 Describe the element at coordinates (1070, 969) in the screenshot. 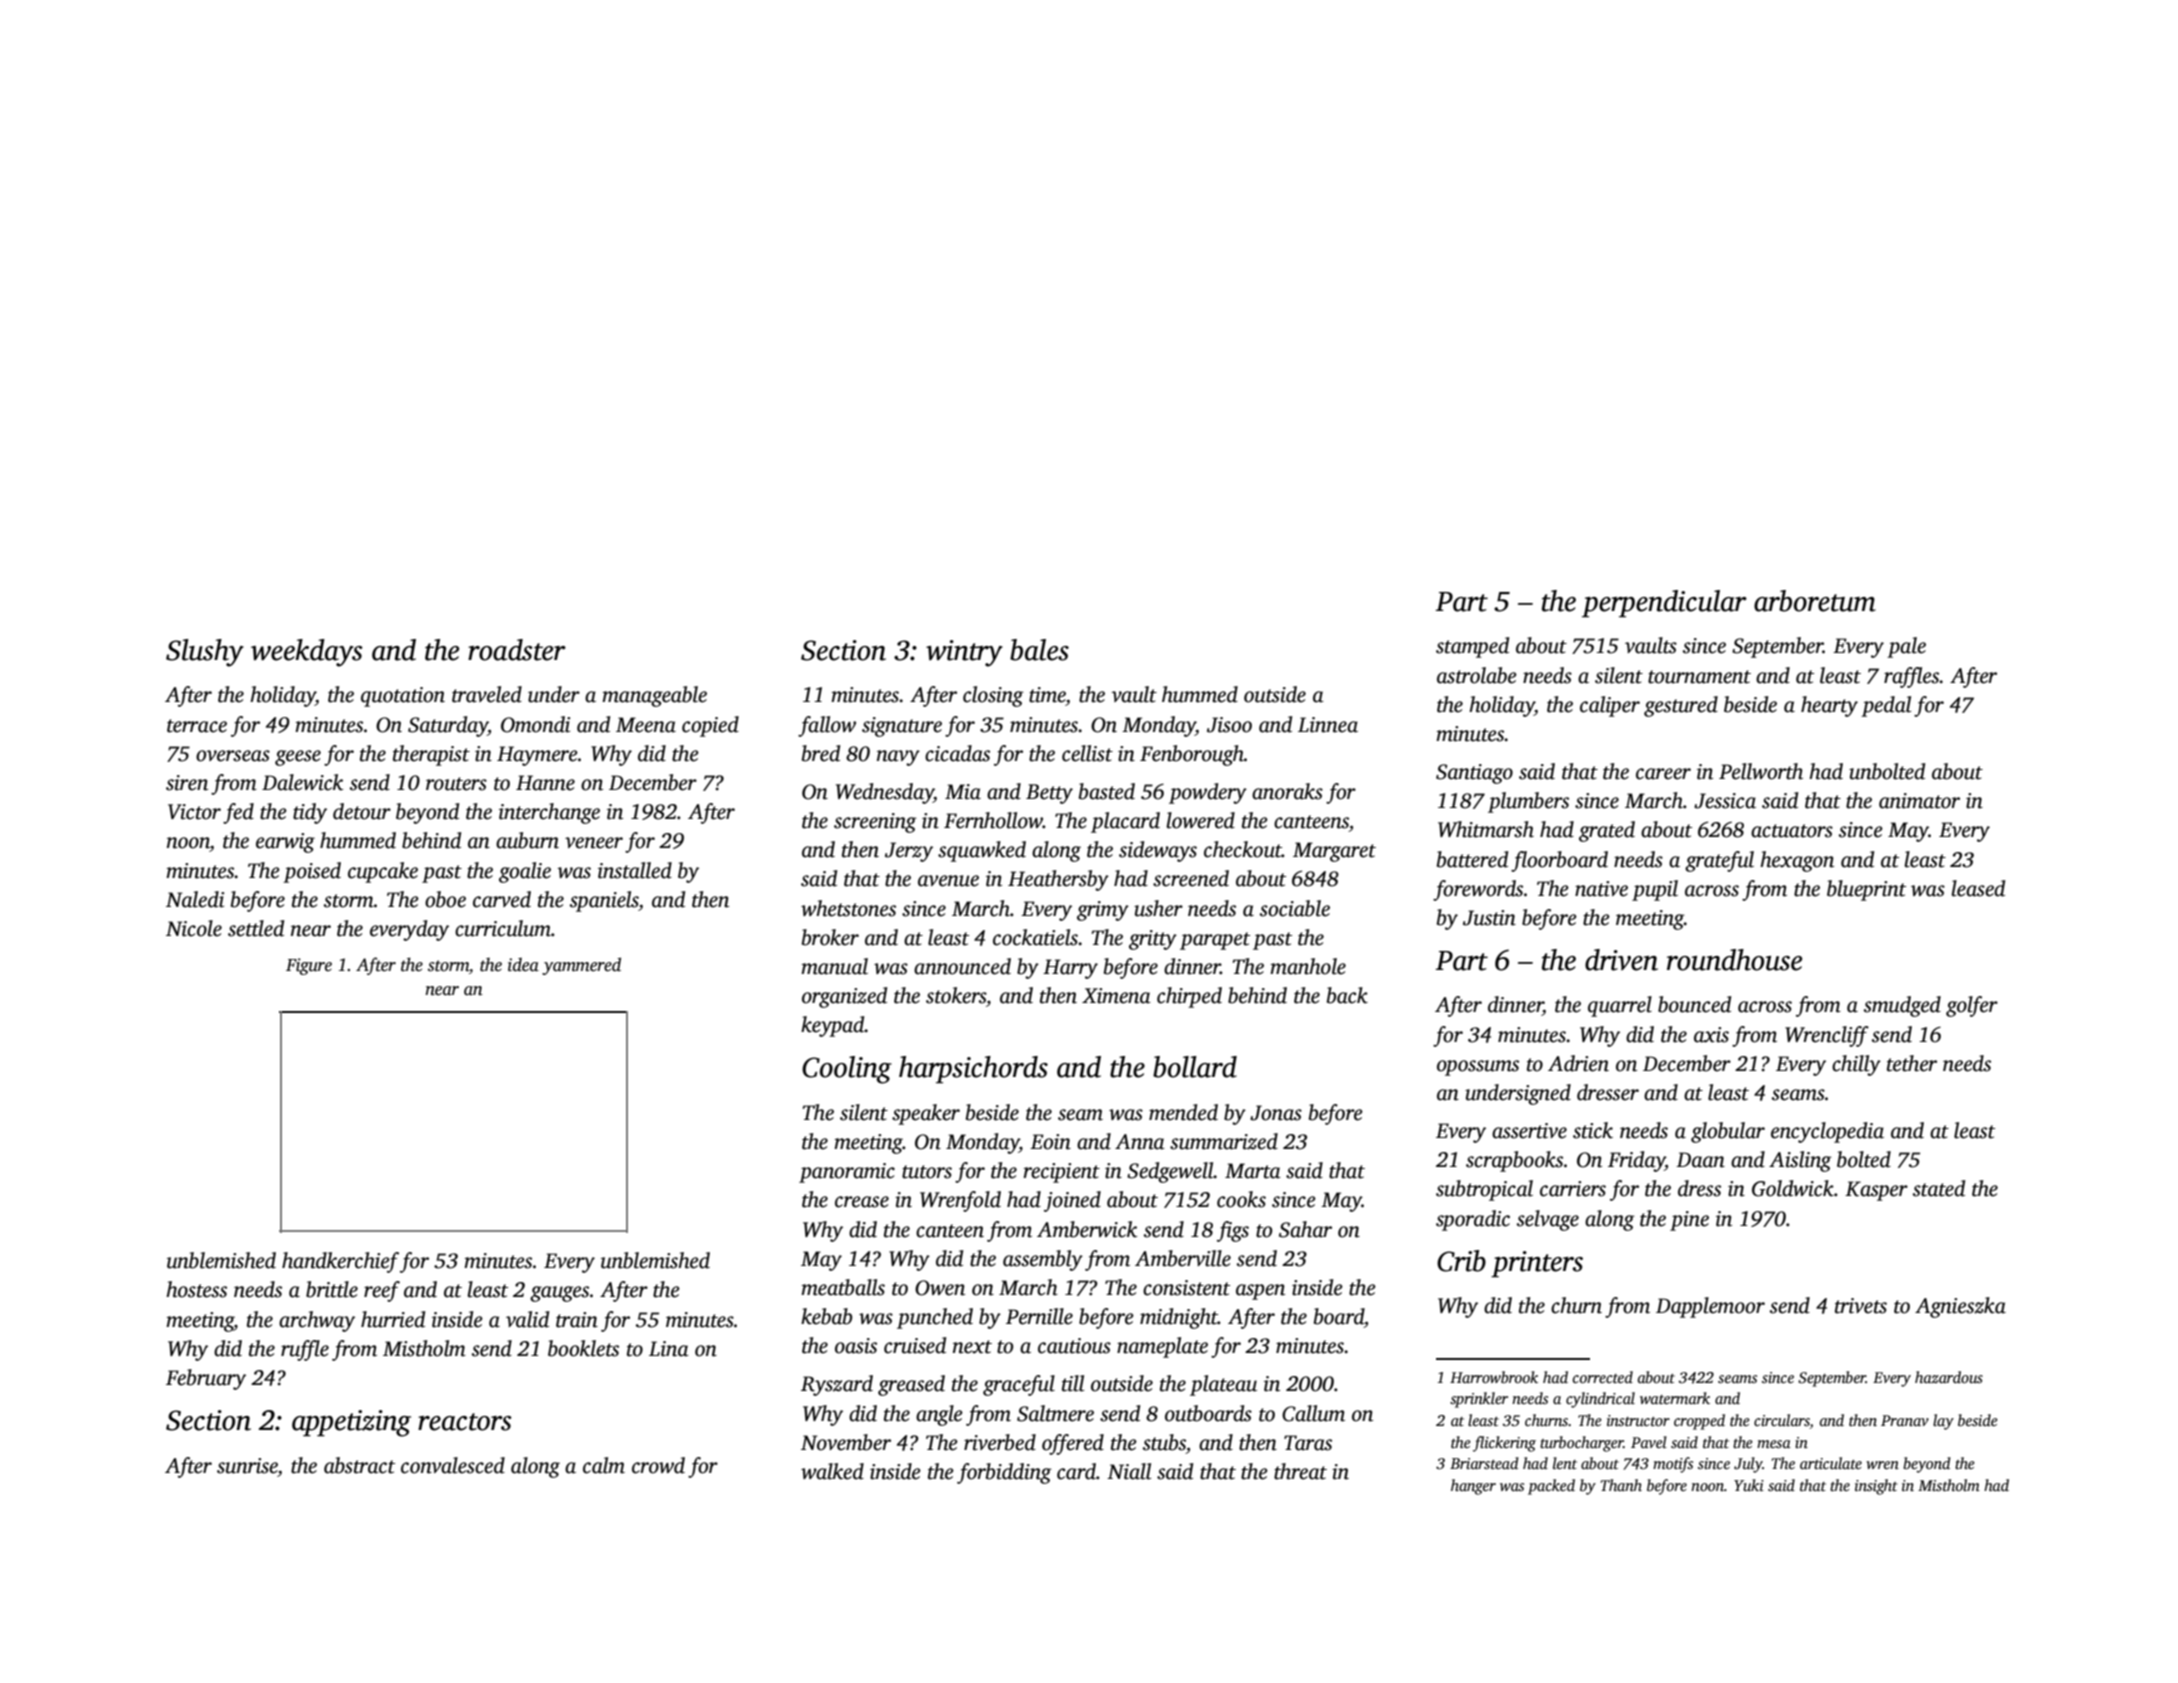

I see `Harry` at that location.
